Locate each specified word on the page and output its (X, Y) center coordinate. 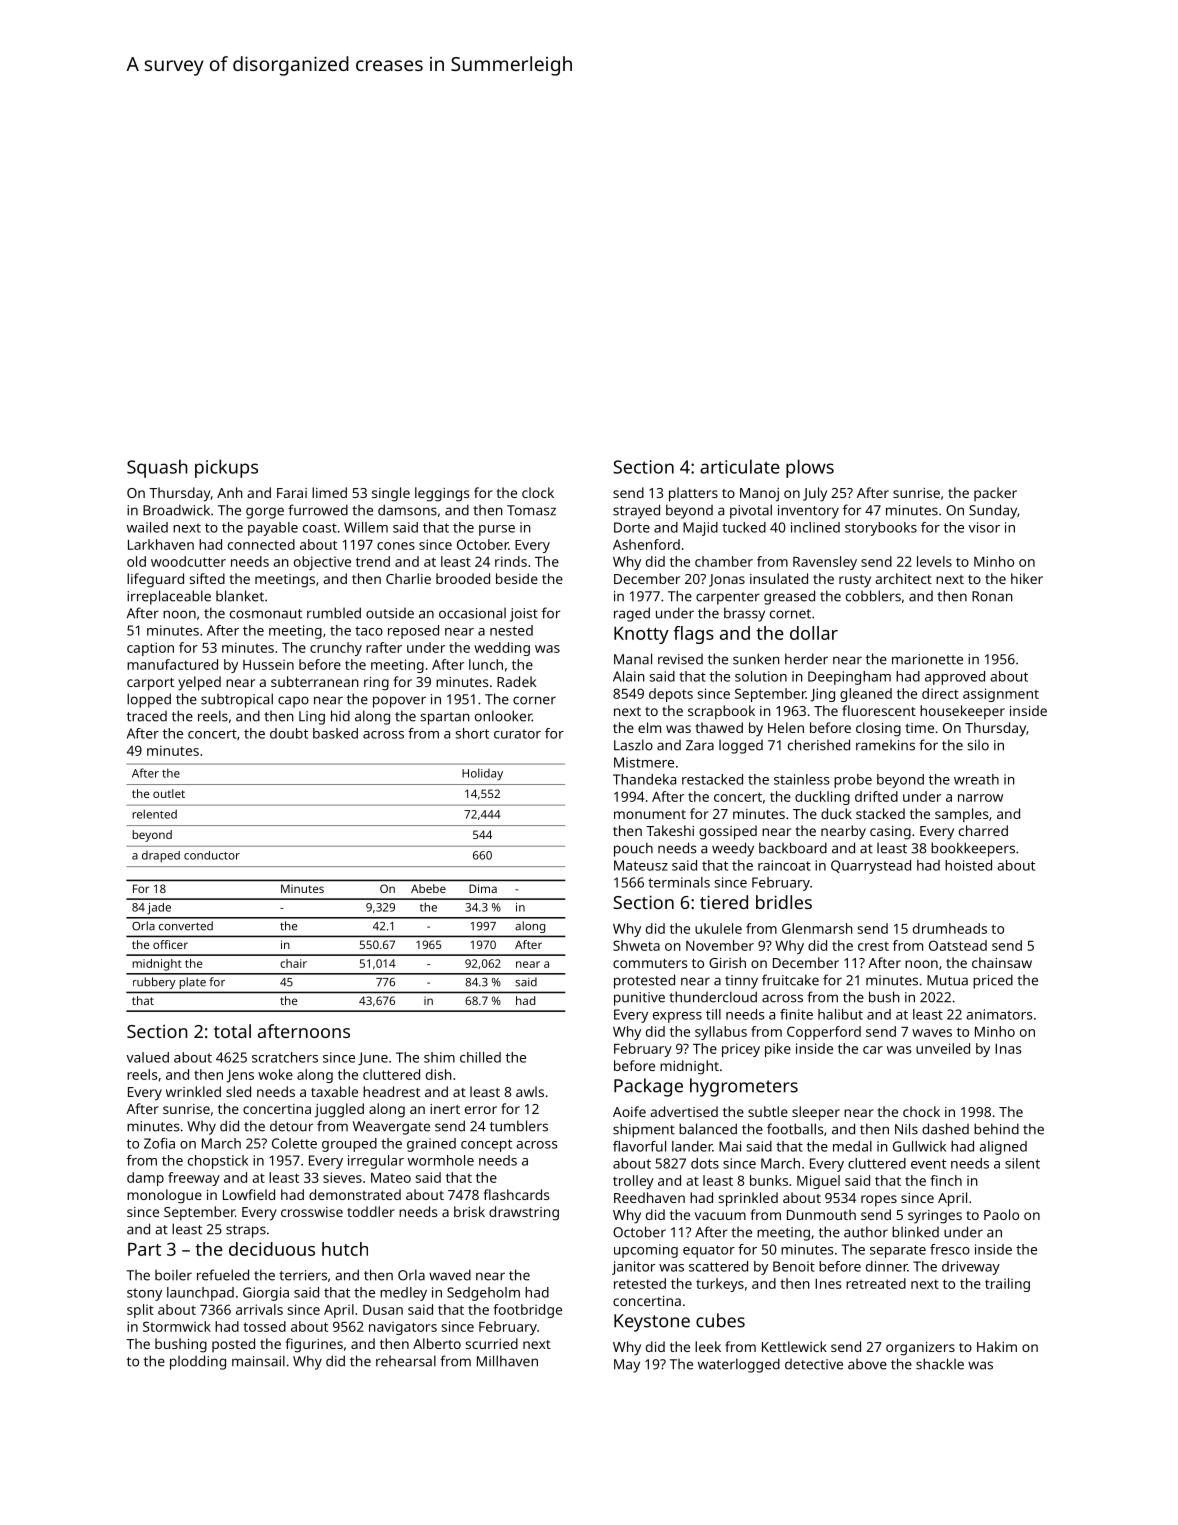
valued (147, 1057)
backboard (793, 848)
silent (1022, 1163)
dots (705, 1163)
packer (995, 494)
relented (154, 814)
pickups (226, 468)
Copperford (824, 1033)
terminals (679, 882)
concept (486, 1145)
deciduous (272, 1249)
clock (538, 492)
